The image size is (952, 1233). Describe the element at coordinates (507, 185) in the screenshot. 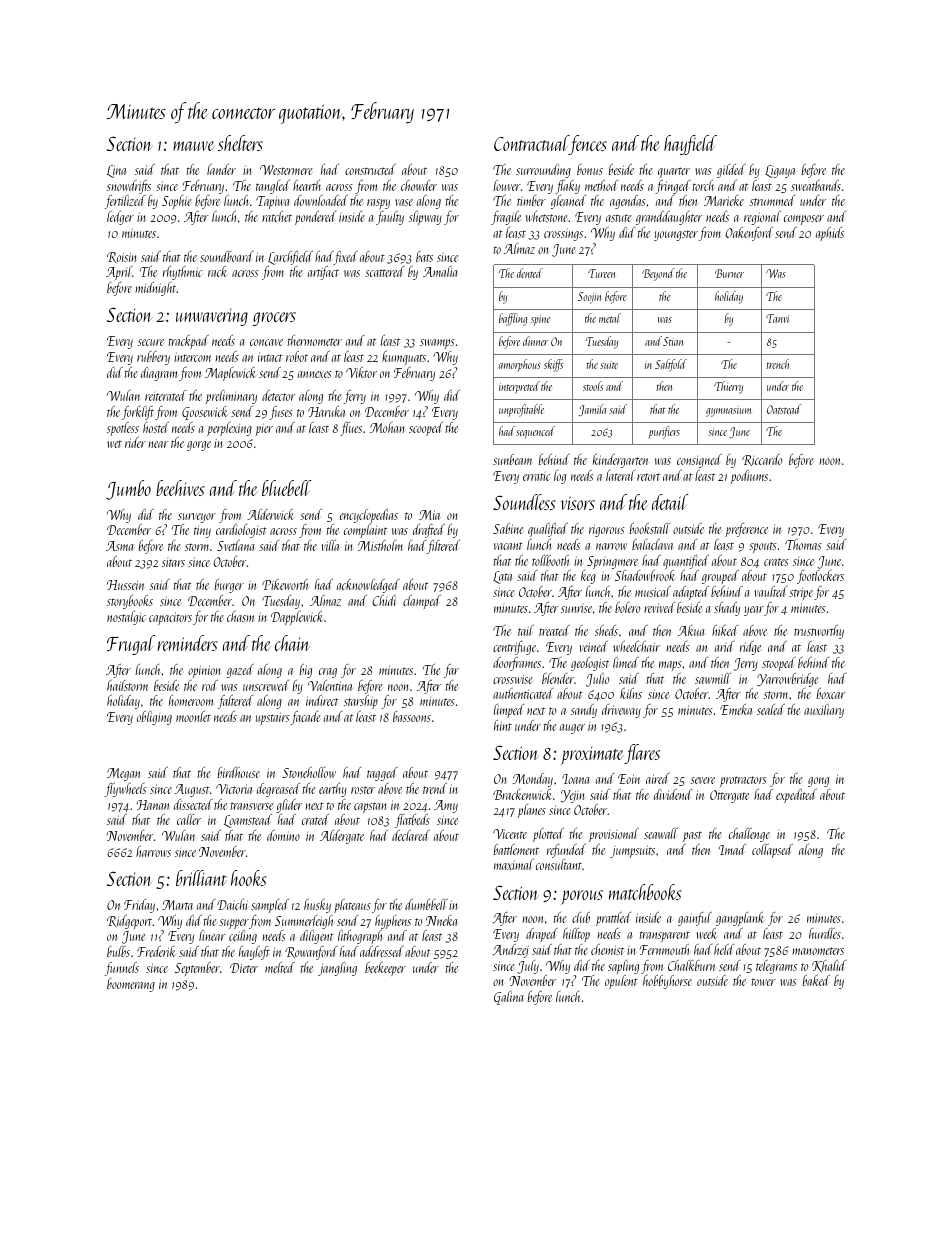

I see `louver` at that location.
